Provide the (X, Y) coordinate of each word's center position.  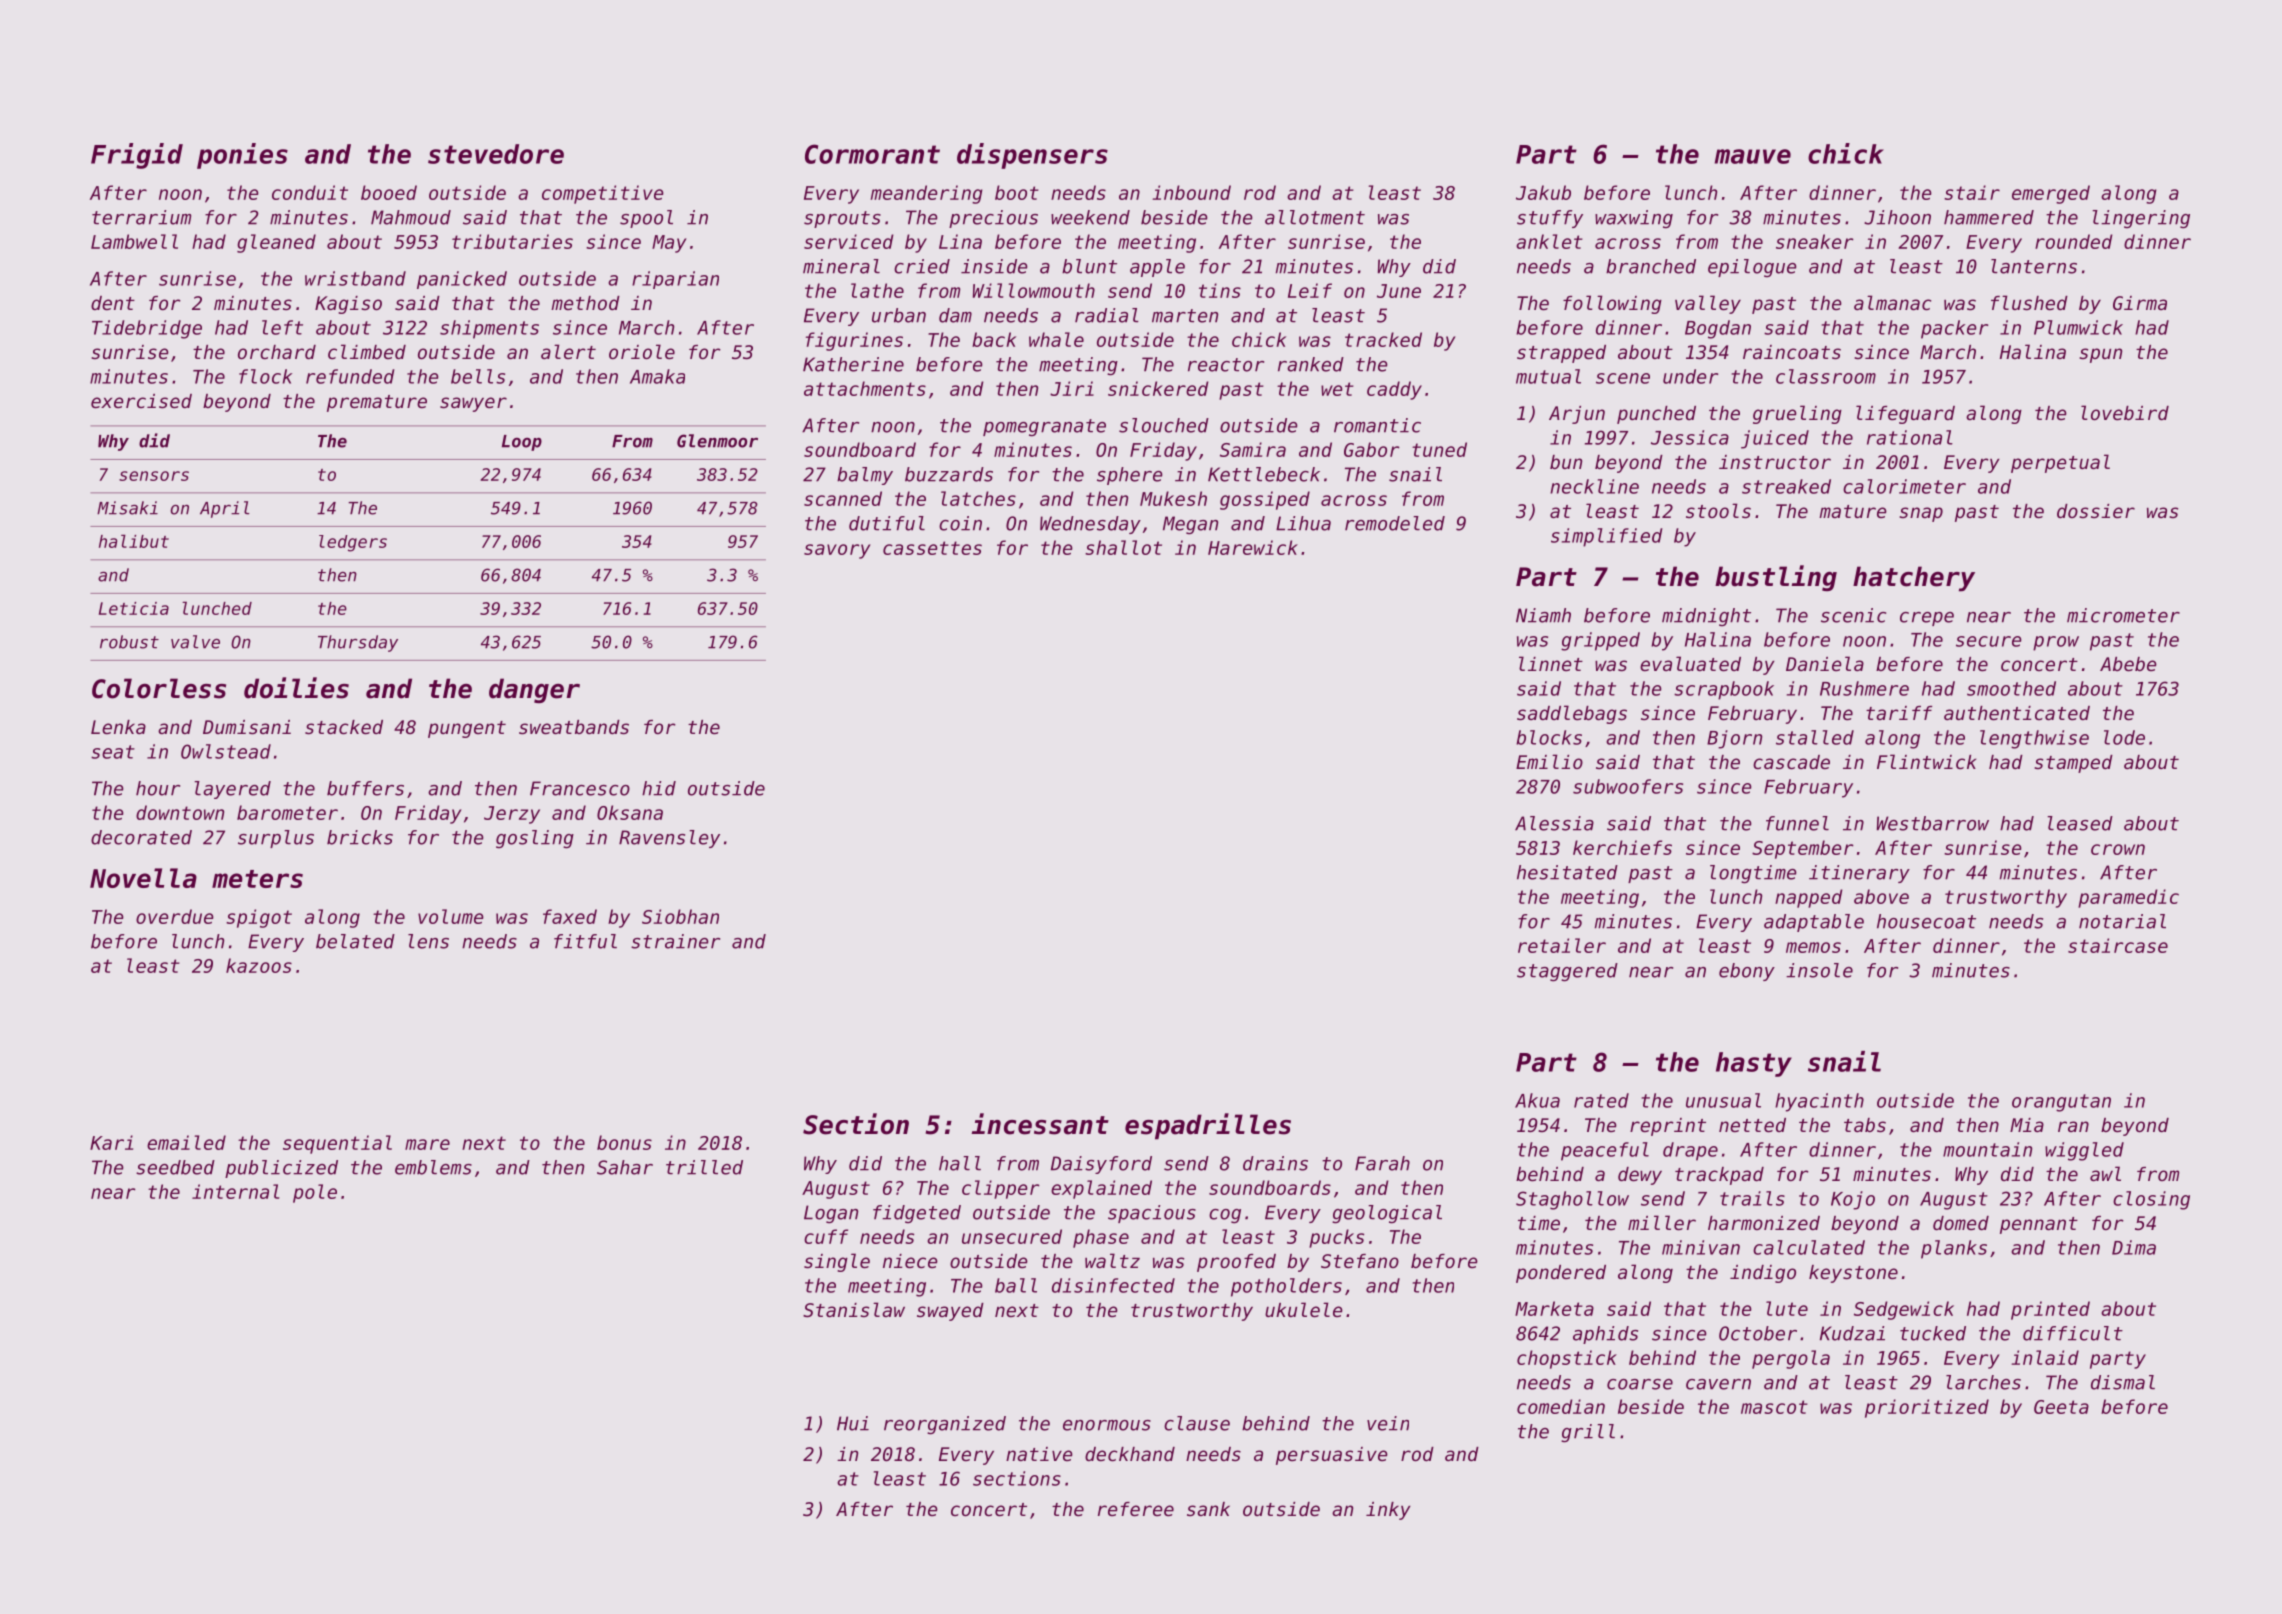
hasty (1754, 1064)
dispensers (1032, 156)
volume (451, 916)
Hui (853, 1423)
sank (1208, 1509)
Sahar (625, 1167)
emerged (2051, 194)
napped (1809, 898)
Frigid (137, 156)
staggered (1567, 972)
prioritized (1927, 1408)
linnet (1551, 663)
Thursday (358, 643)
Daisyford (1101, 1165)
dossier (2096, 511)
